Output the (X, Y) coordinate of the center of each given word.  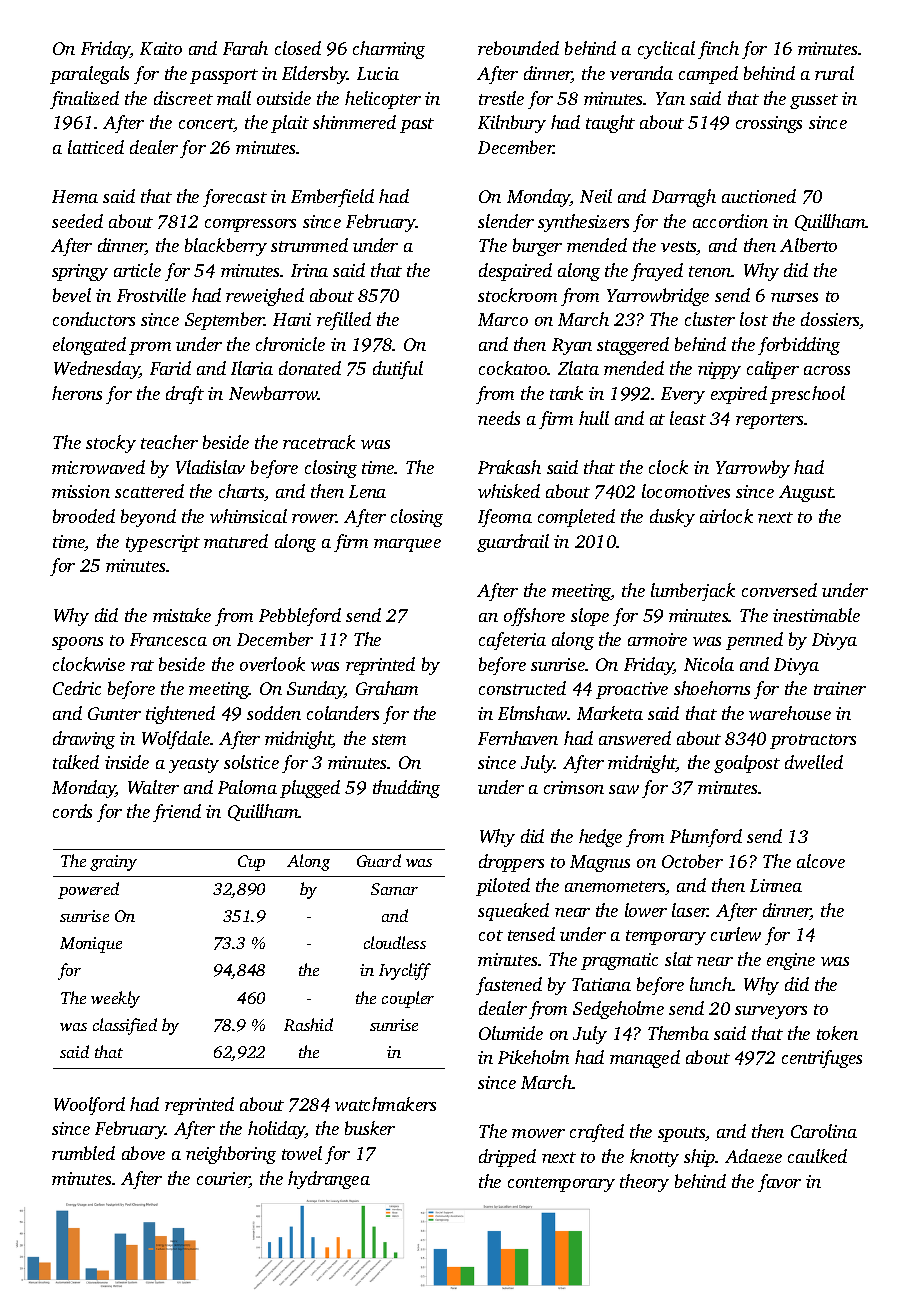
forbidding (799, 346)
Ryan (572, 346)
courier (223, 1180)
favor (779, 1183)
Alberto (808, 245)
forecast (235, 198)
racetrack (319, 442)
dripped (507, 1158)
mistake (182, 615)
